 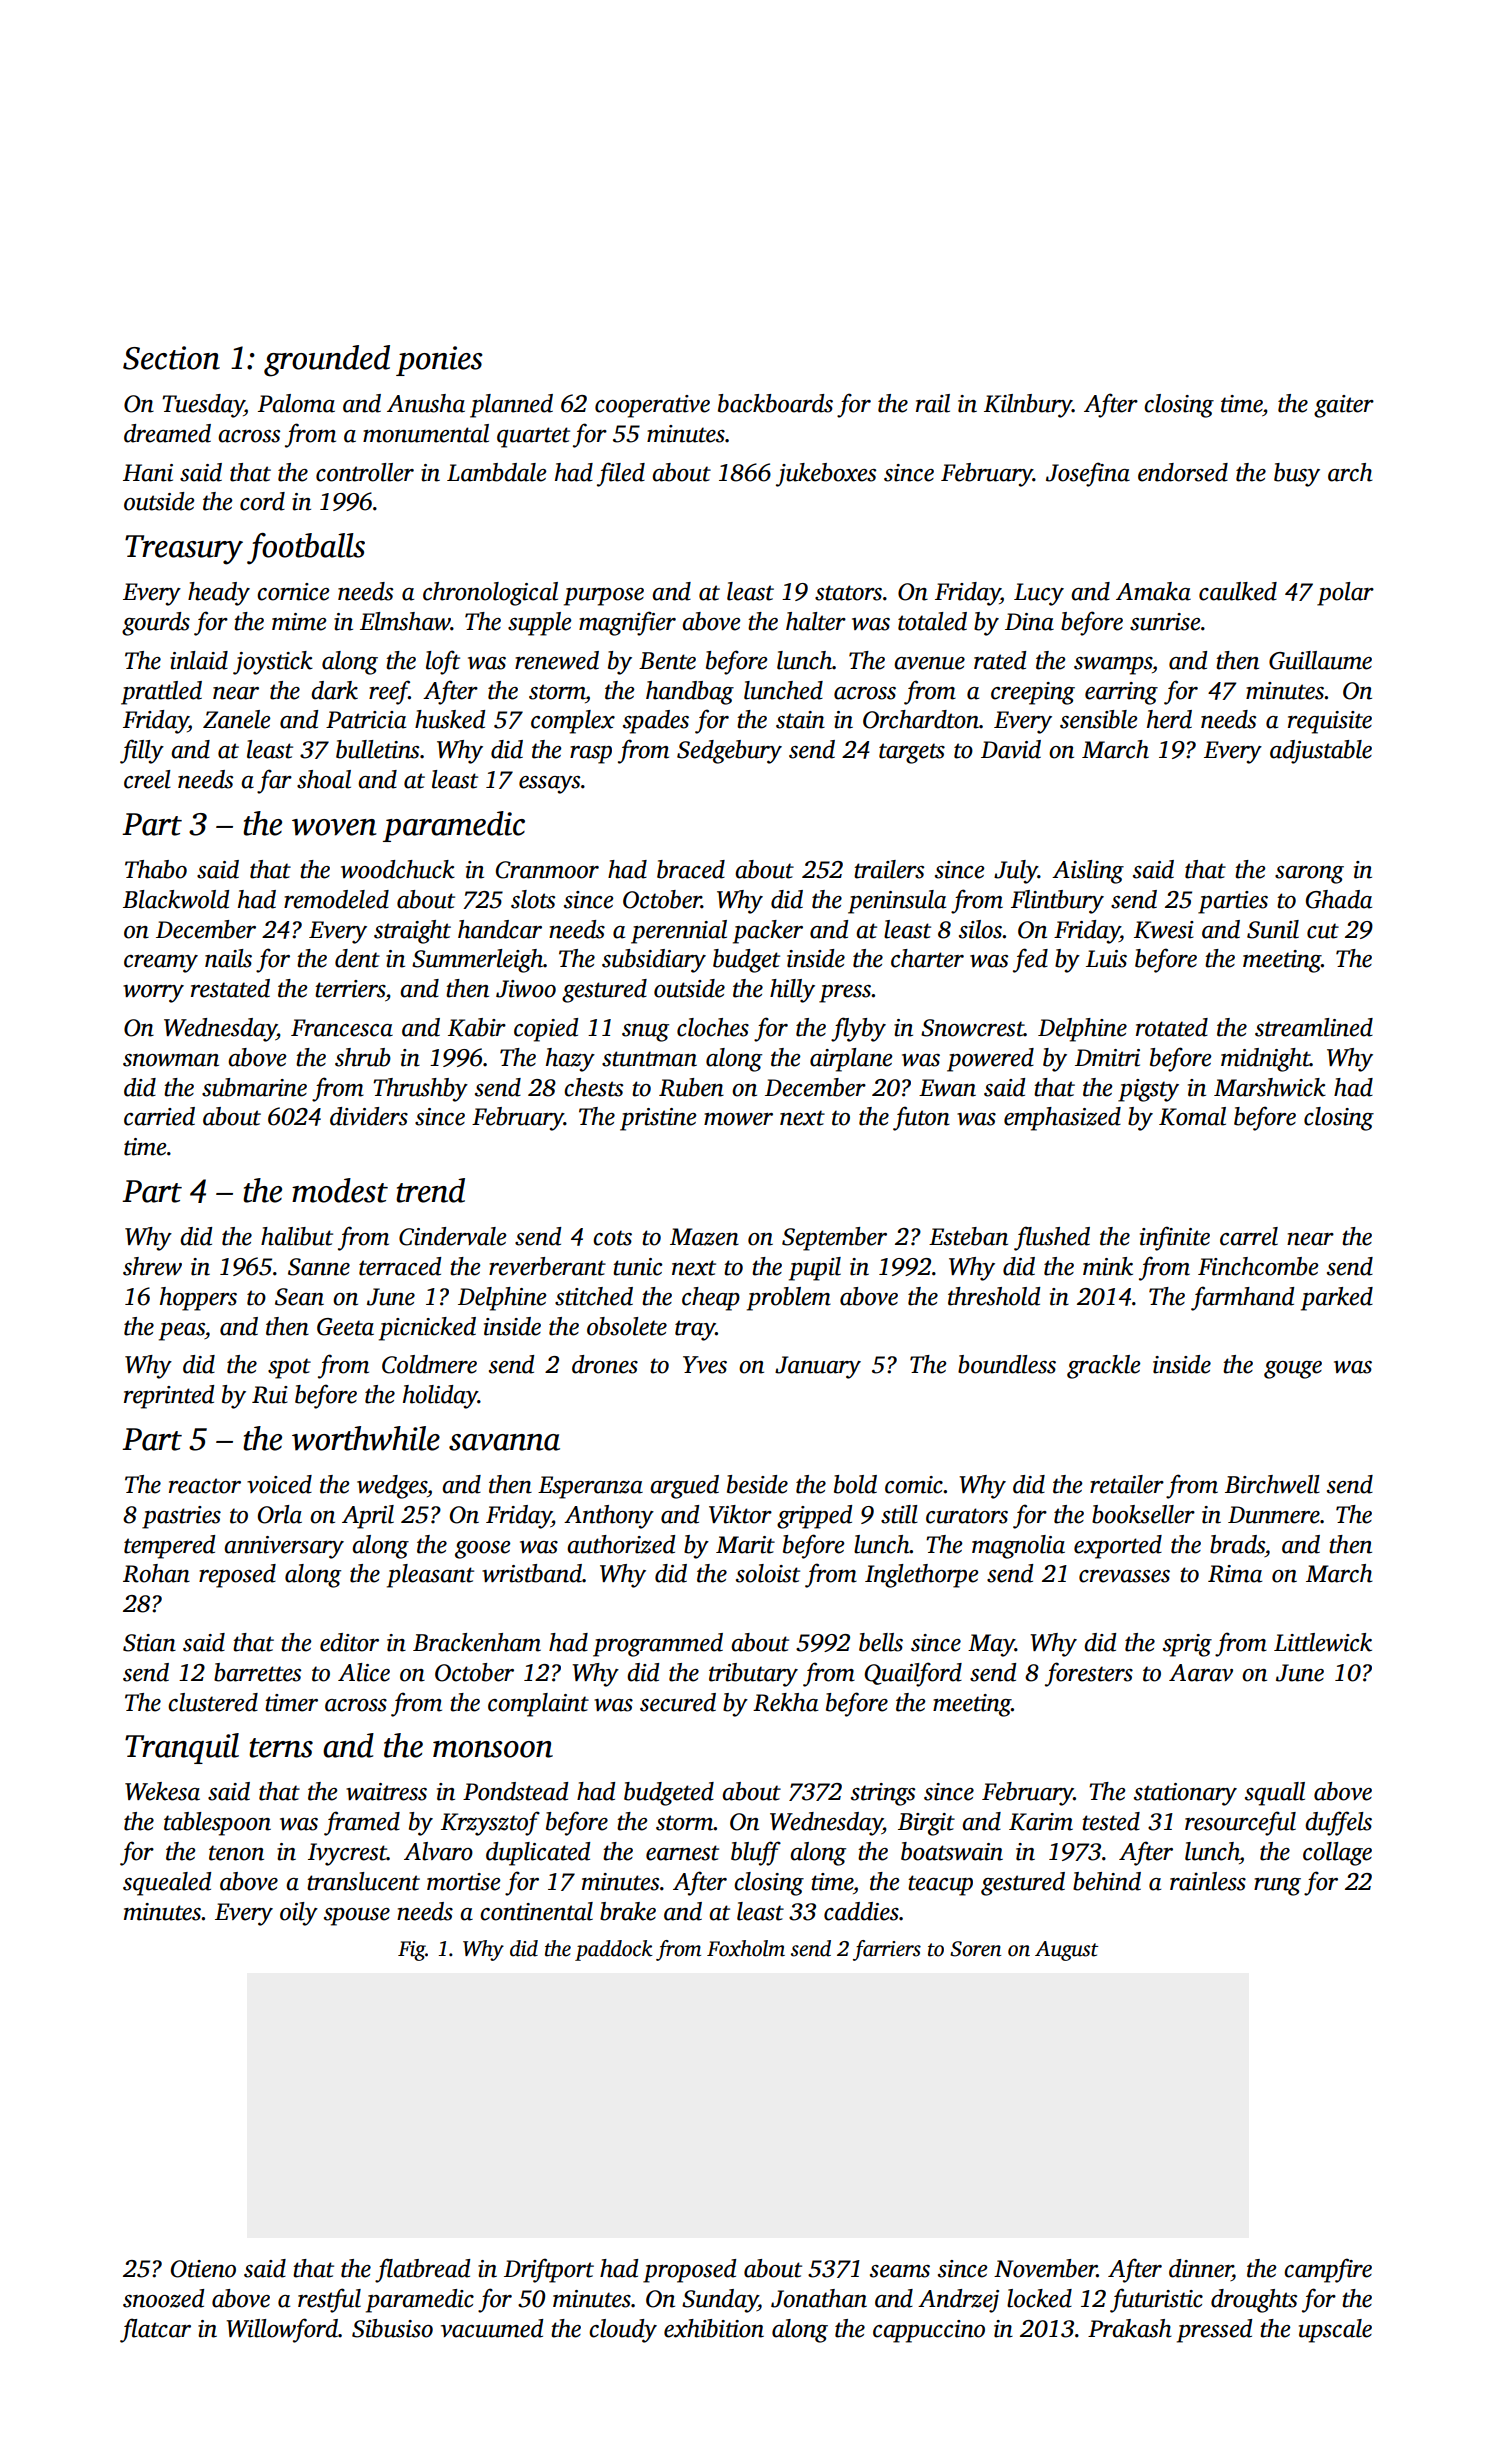 I want to click on terns, so click(x=281, y=1748).
